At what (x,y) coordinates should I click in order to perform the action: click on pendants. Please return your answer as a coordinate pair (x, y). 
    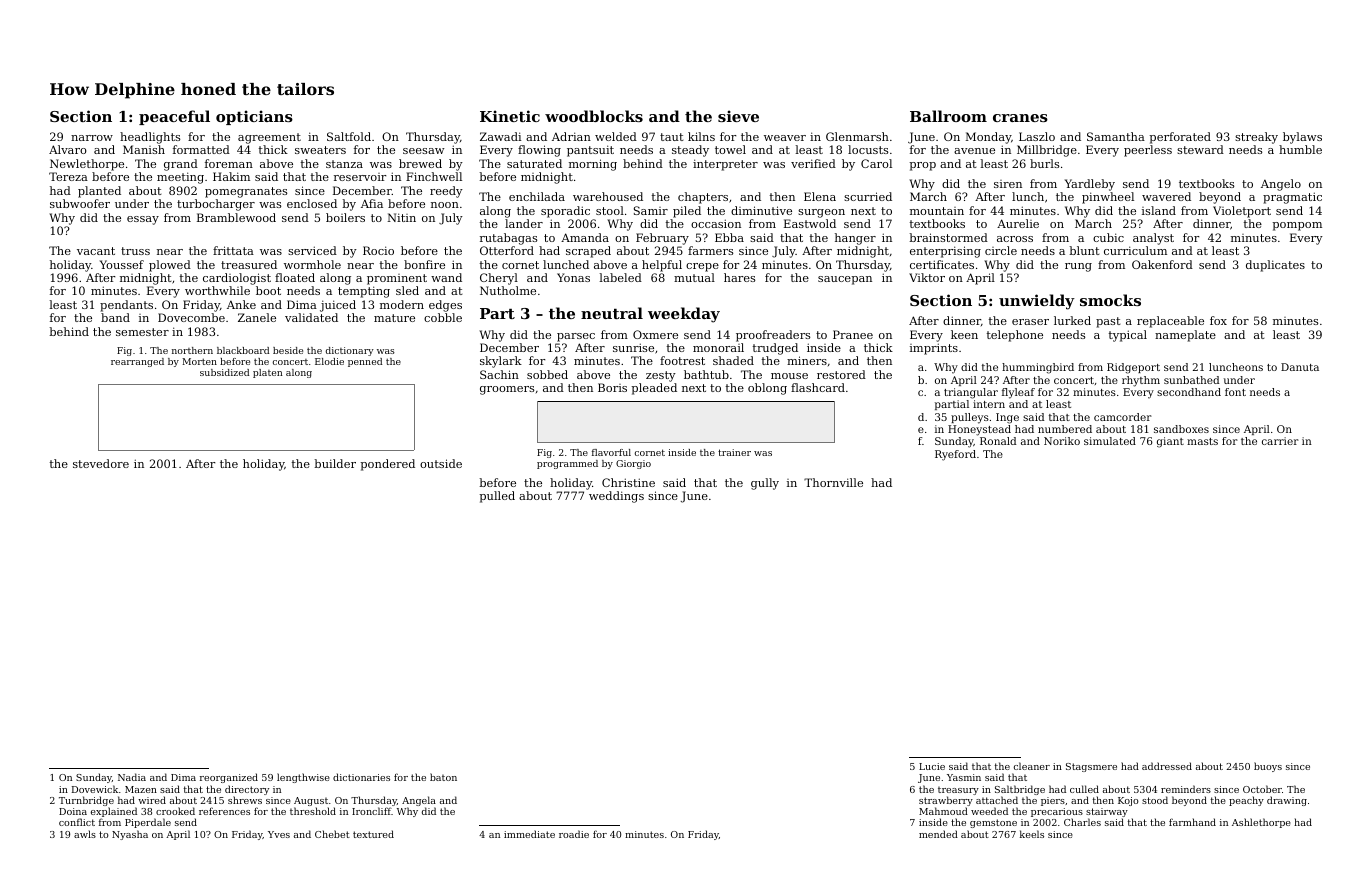
    Looking at the image, I should click on (126, 306).
